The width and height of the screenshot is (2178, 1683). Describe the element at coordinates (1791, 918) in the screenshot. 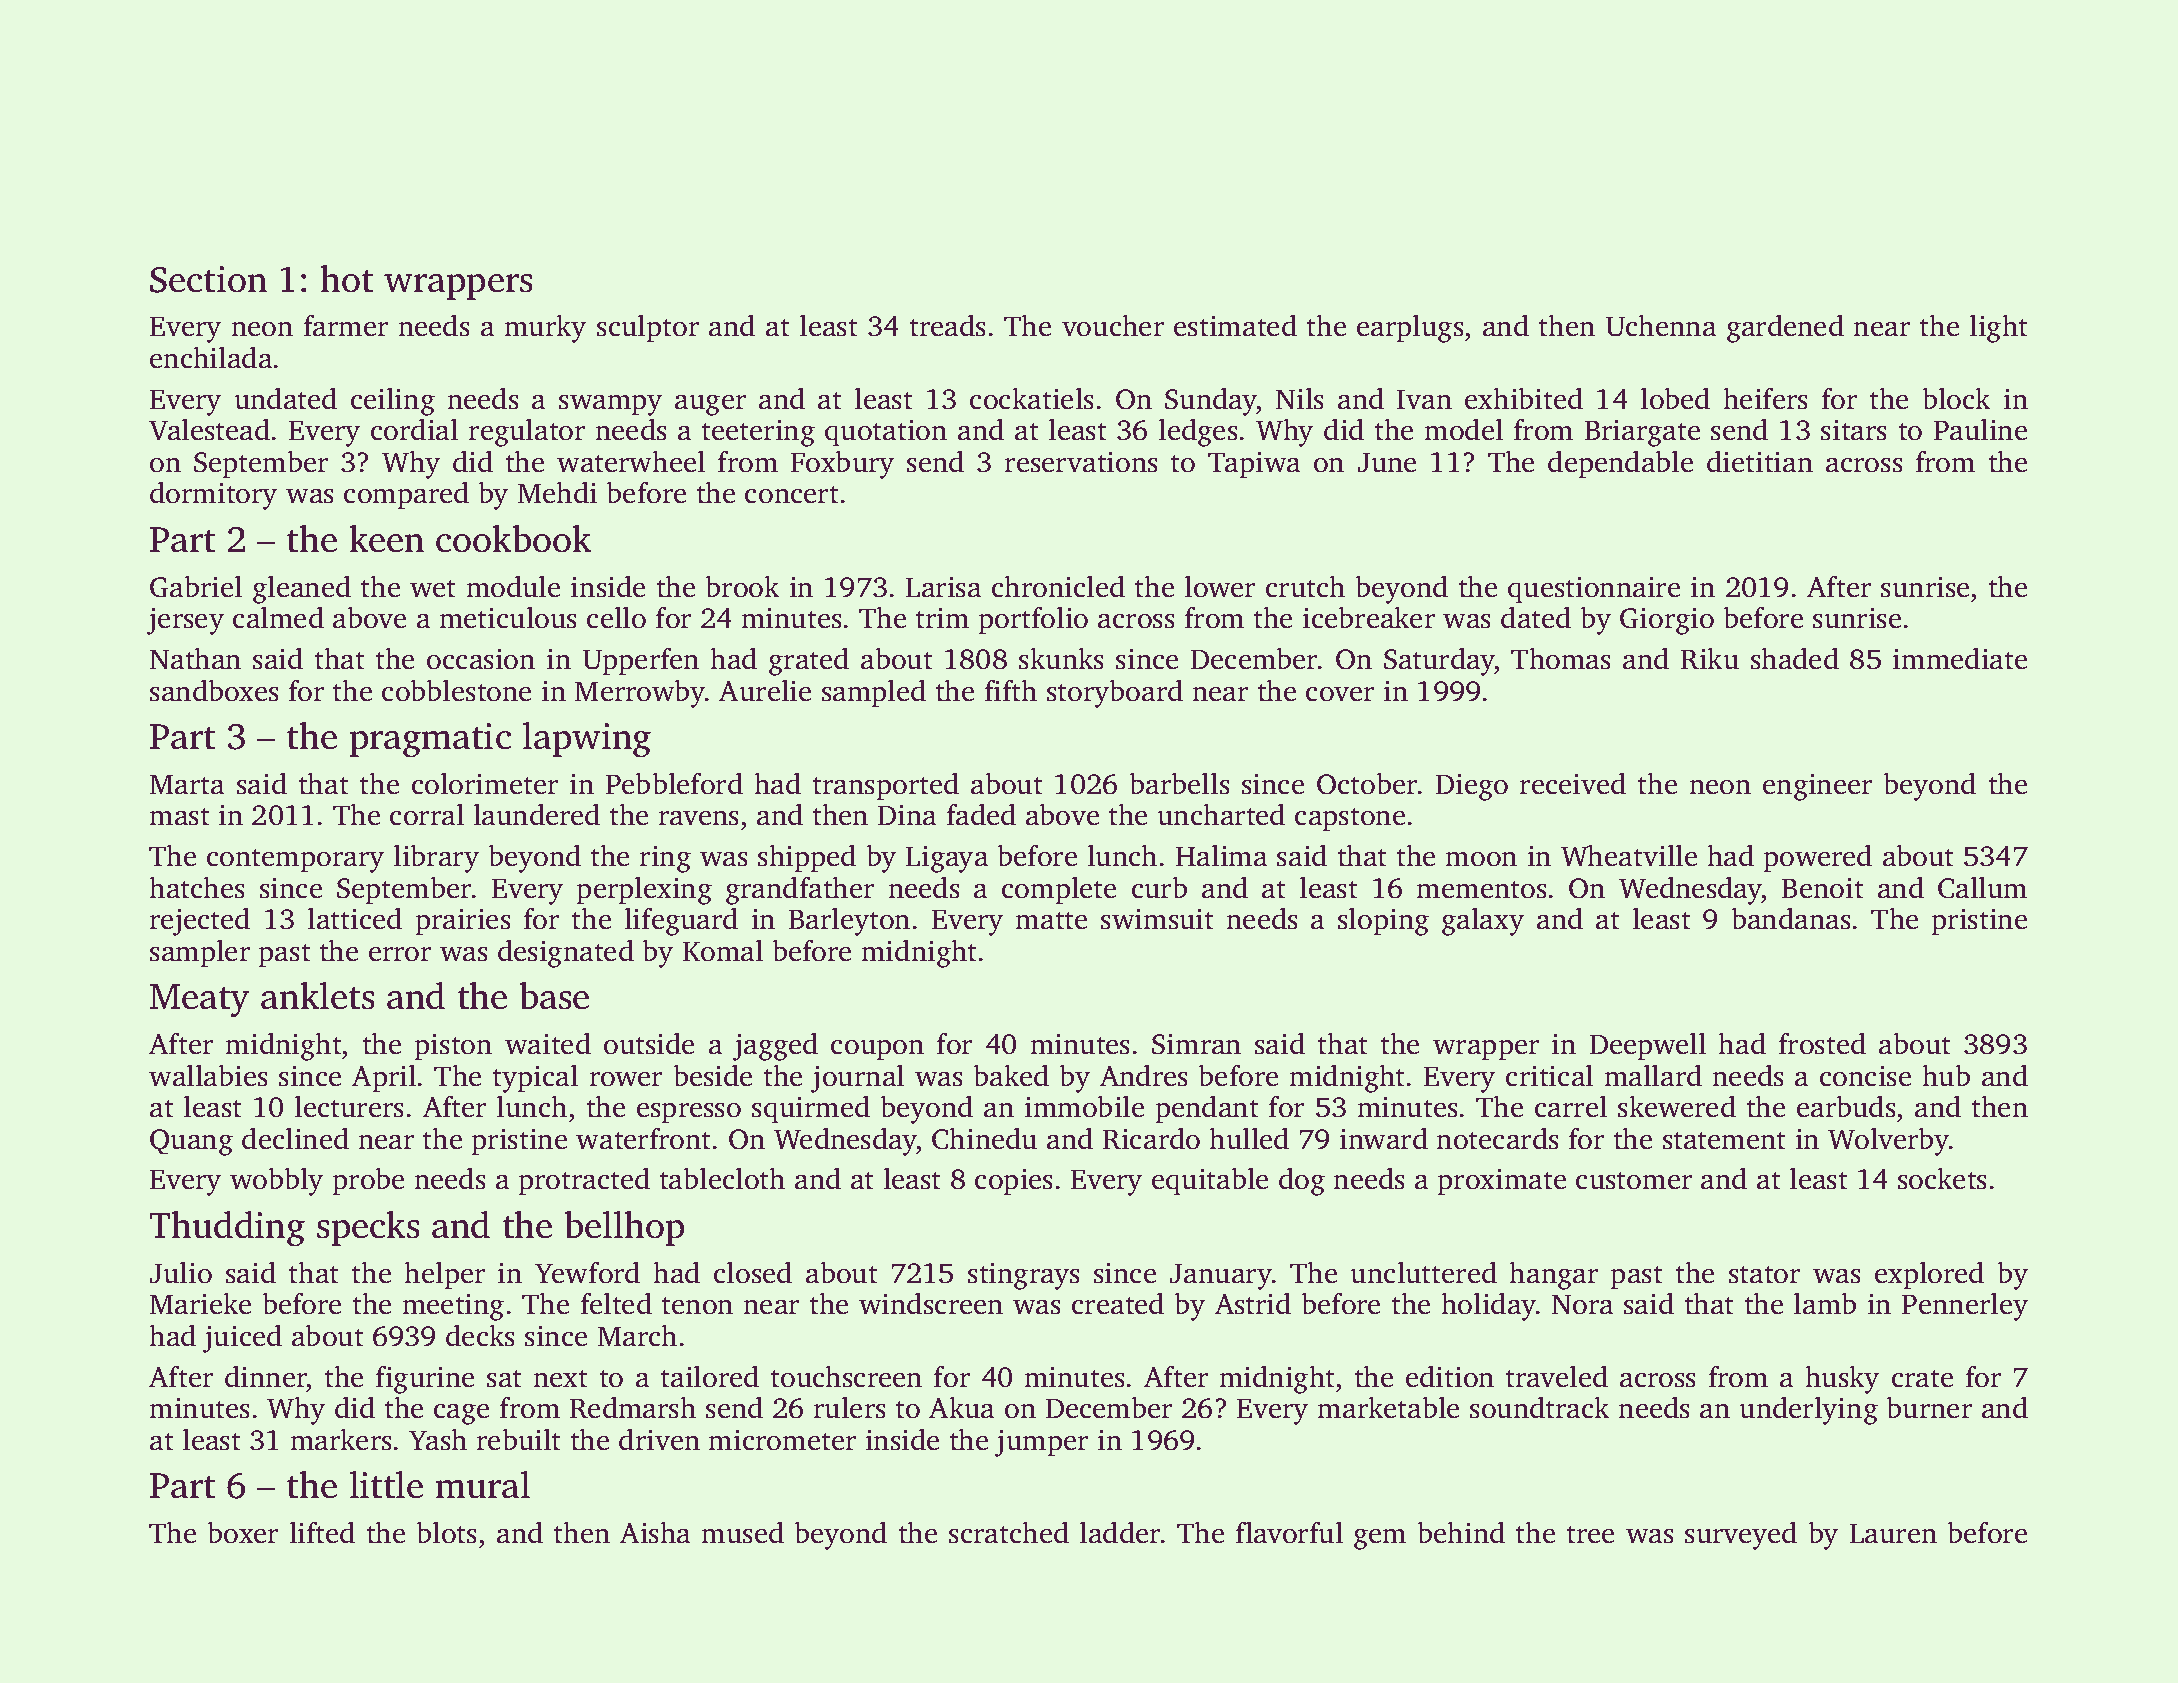

I see `bandanas` at that location.
